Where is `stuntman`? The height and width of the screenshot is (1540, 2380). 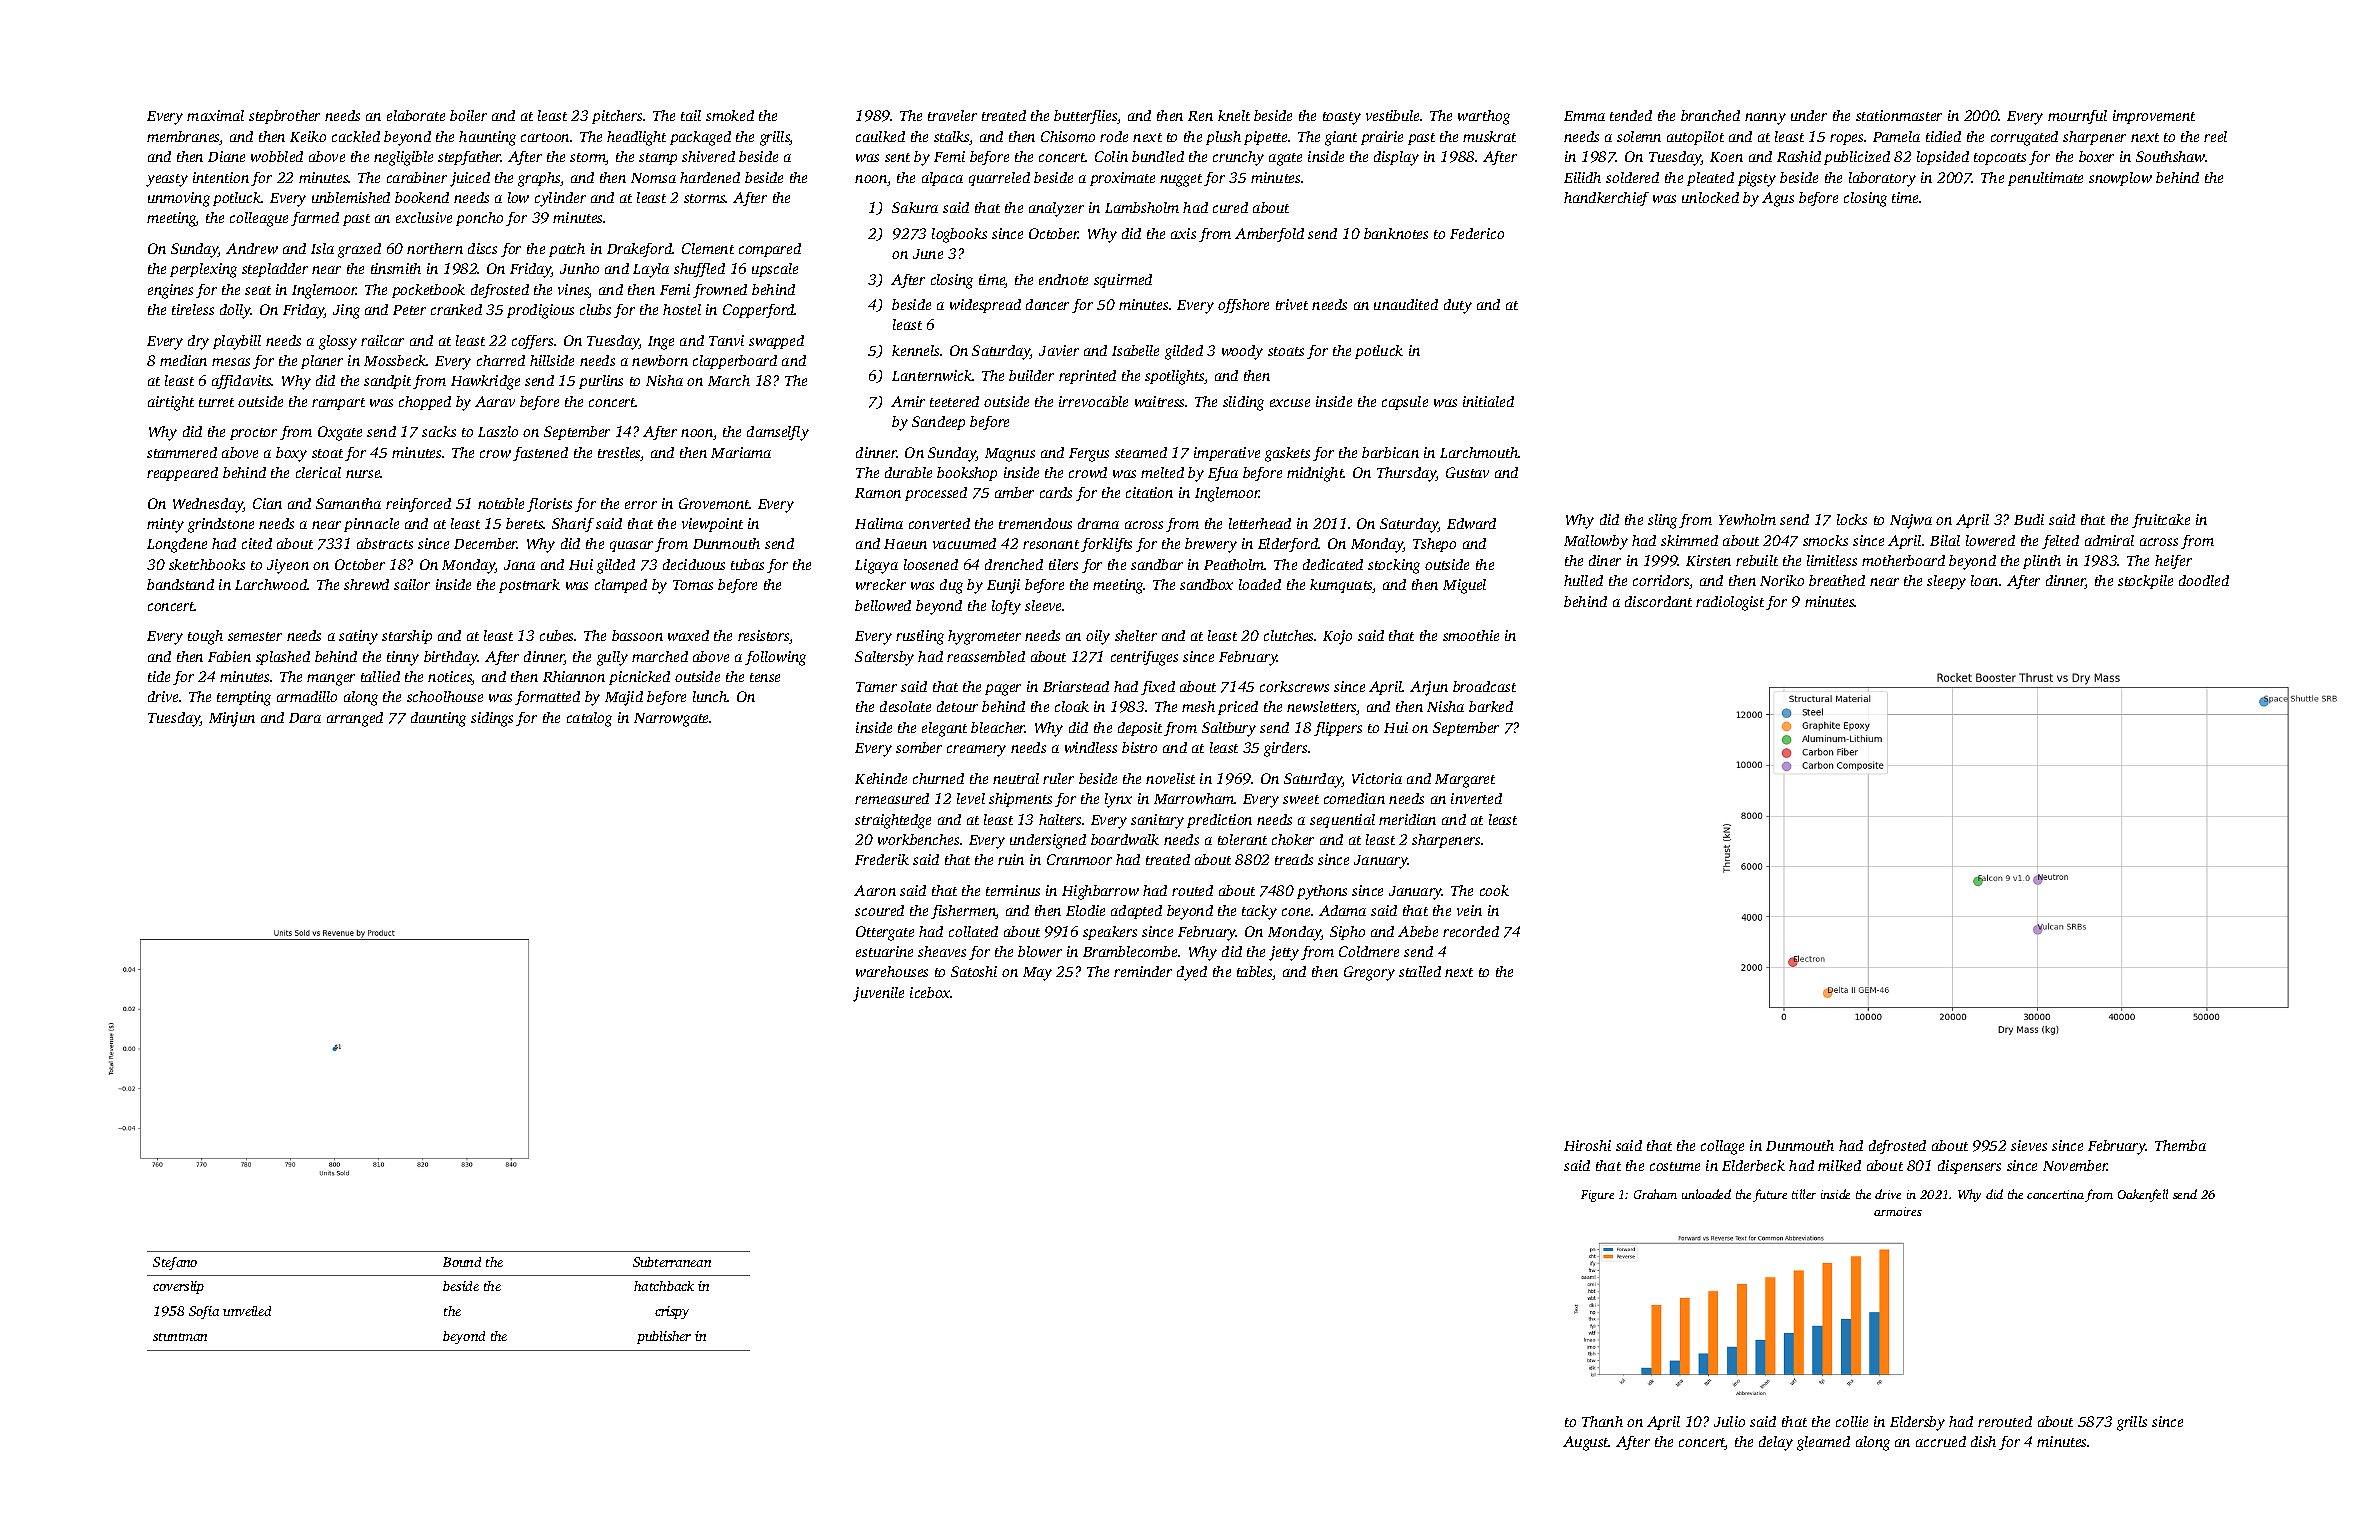
stuntman is located at coordinates (180, 1337).
